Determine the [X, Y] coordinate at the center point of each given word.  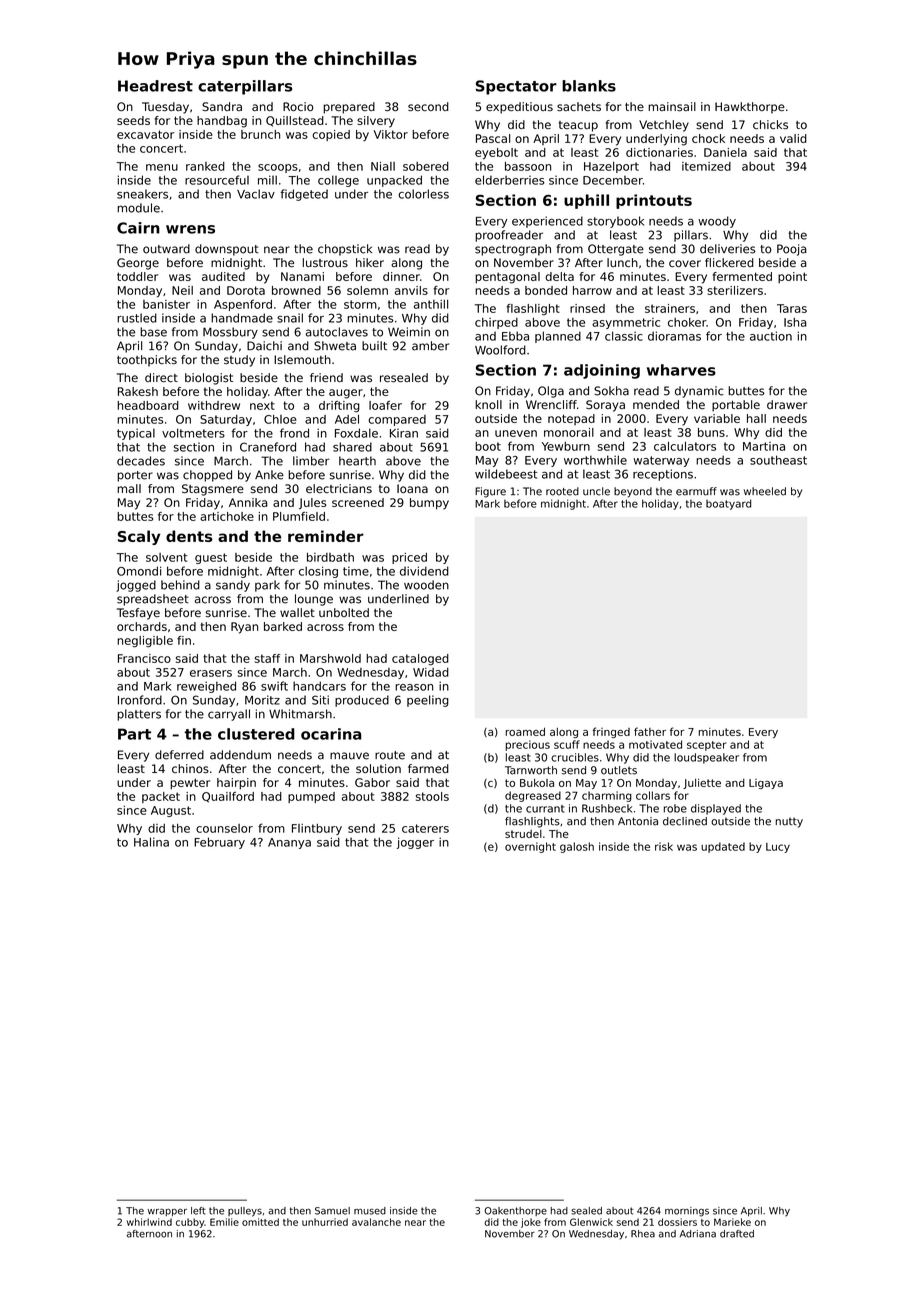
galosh [577, 847]
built [374, 346]
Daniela [725, 152]
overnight [530, 847]
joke [531, 1223]
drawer [787, 404]
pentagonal [507, 278]
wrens [190, 229]
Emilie [224, 1222]
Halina [151, 842]
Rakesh [138, 391]
